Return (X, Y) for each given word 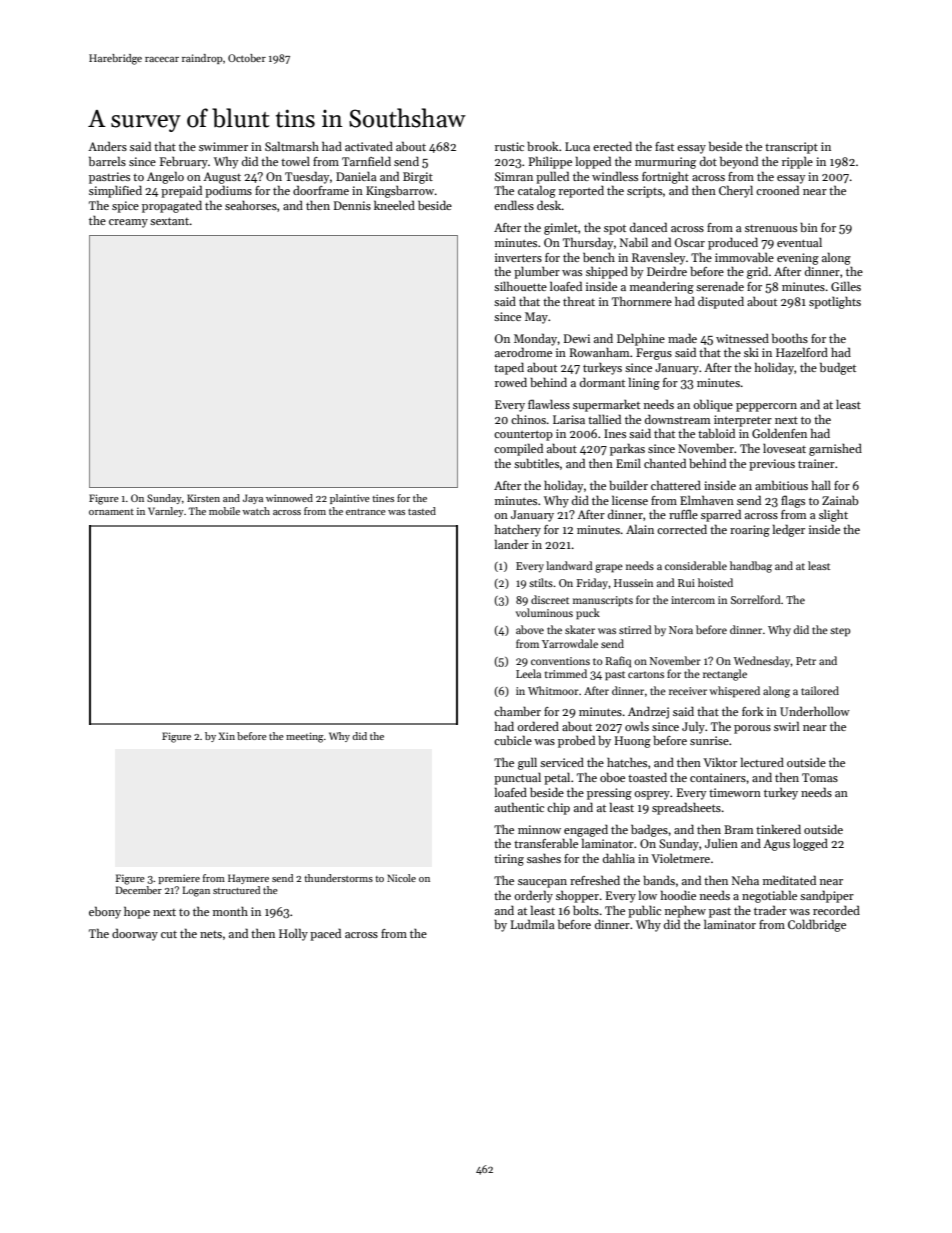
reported (581, 192)
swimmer (223, 146)
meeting (305, 737)
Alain (640, 529)
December (139, 890)
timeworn (735, 792)
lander (512, 544)
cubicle (513, 740)
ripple (797, 162)
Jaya (253, 499)
